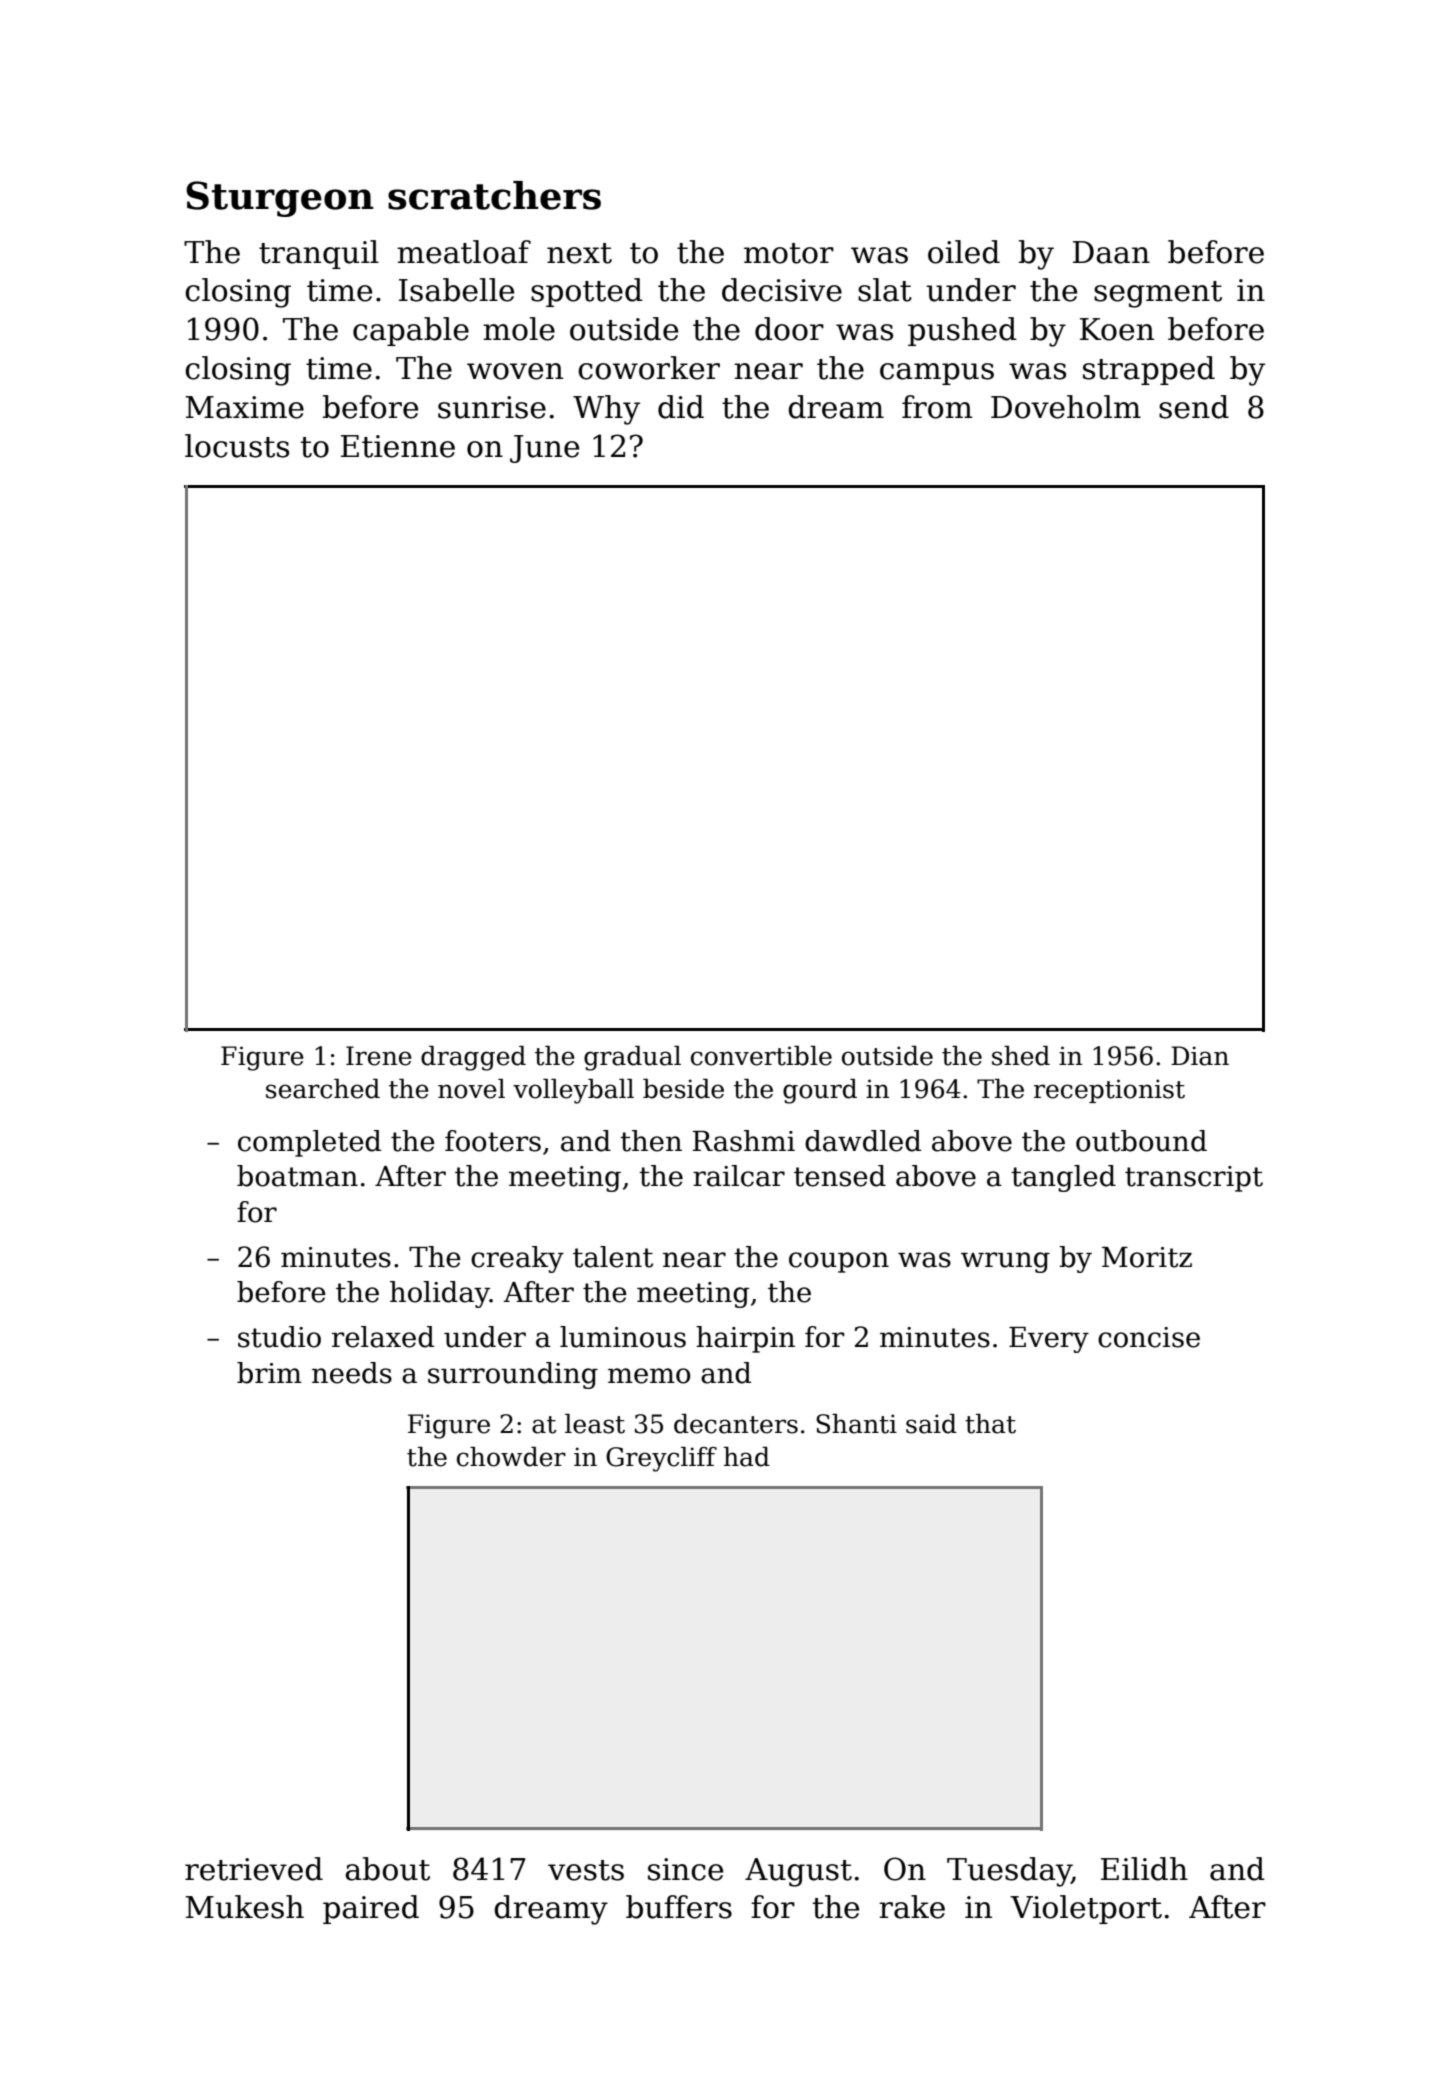 This page has width=1450, height=2100. Describe the element at coordinates (761, 1056) in the page. I see `convertible` at that location.
